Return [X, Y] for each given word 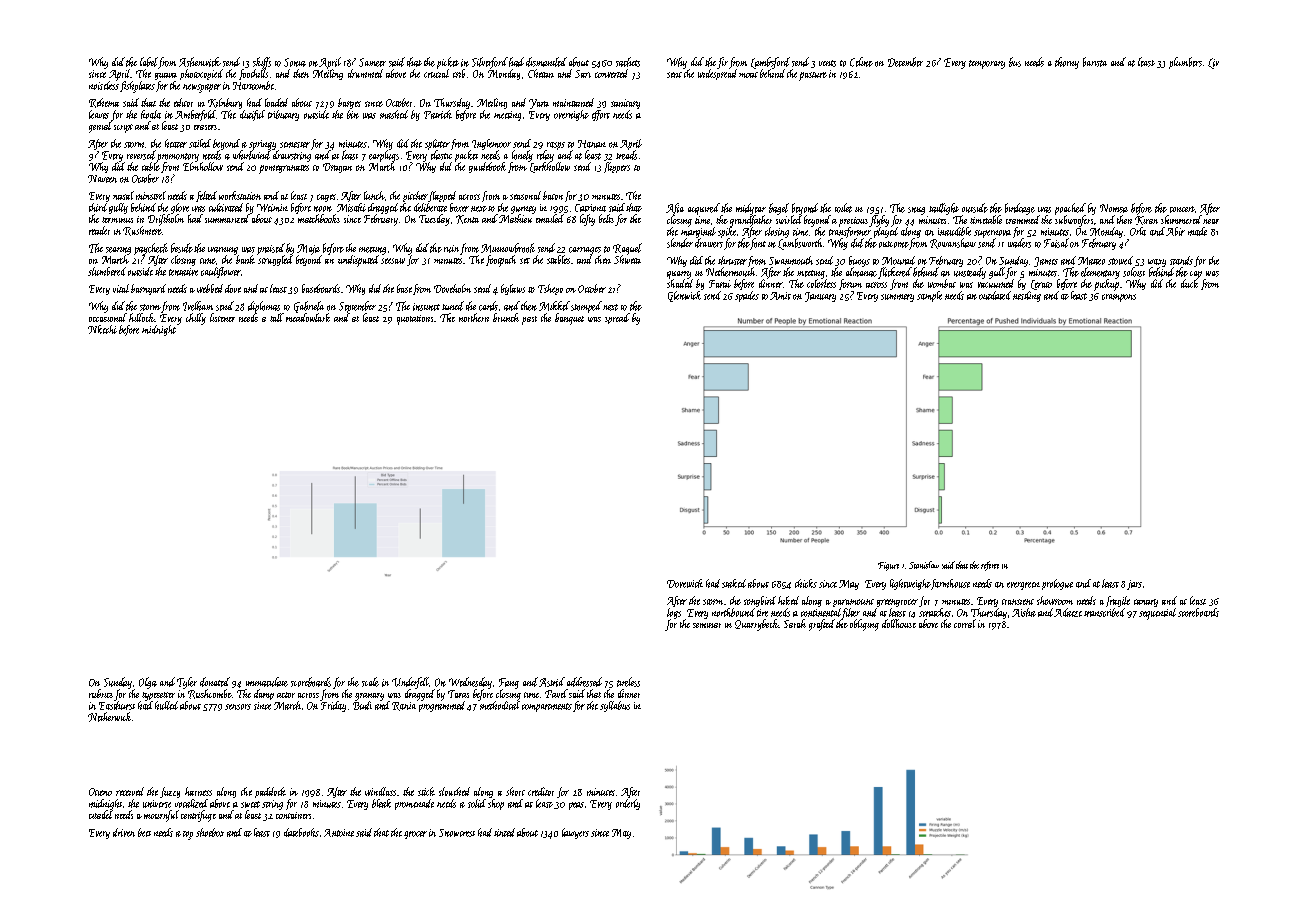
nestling [1027, 296]
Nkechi [102, 329]
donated [215, 682]
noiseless [104, 85]
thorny [1067, 63]
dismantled [546, 62]
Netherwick [109, 717]
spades [747, 296]
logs [674, 613]
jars [1134, 585]
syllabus [615, 706]
